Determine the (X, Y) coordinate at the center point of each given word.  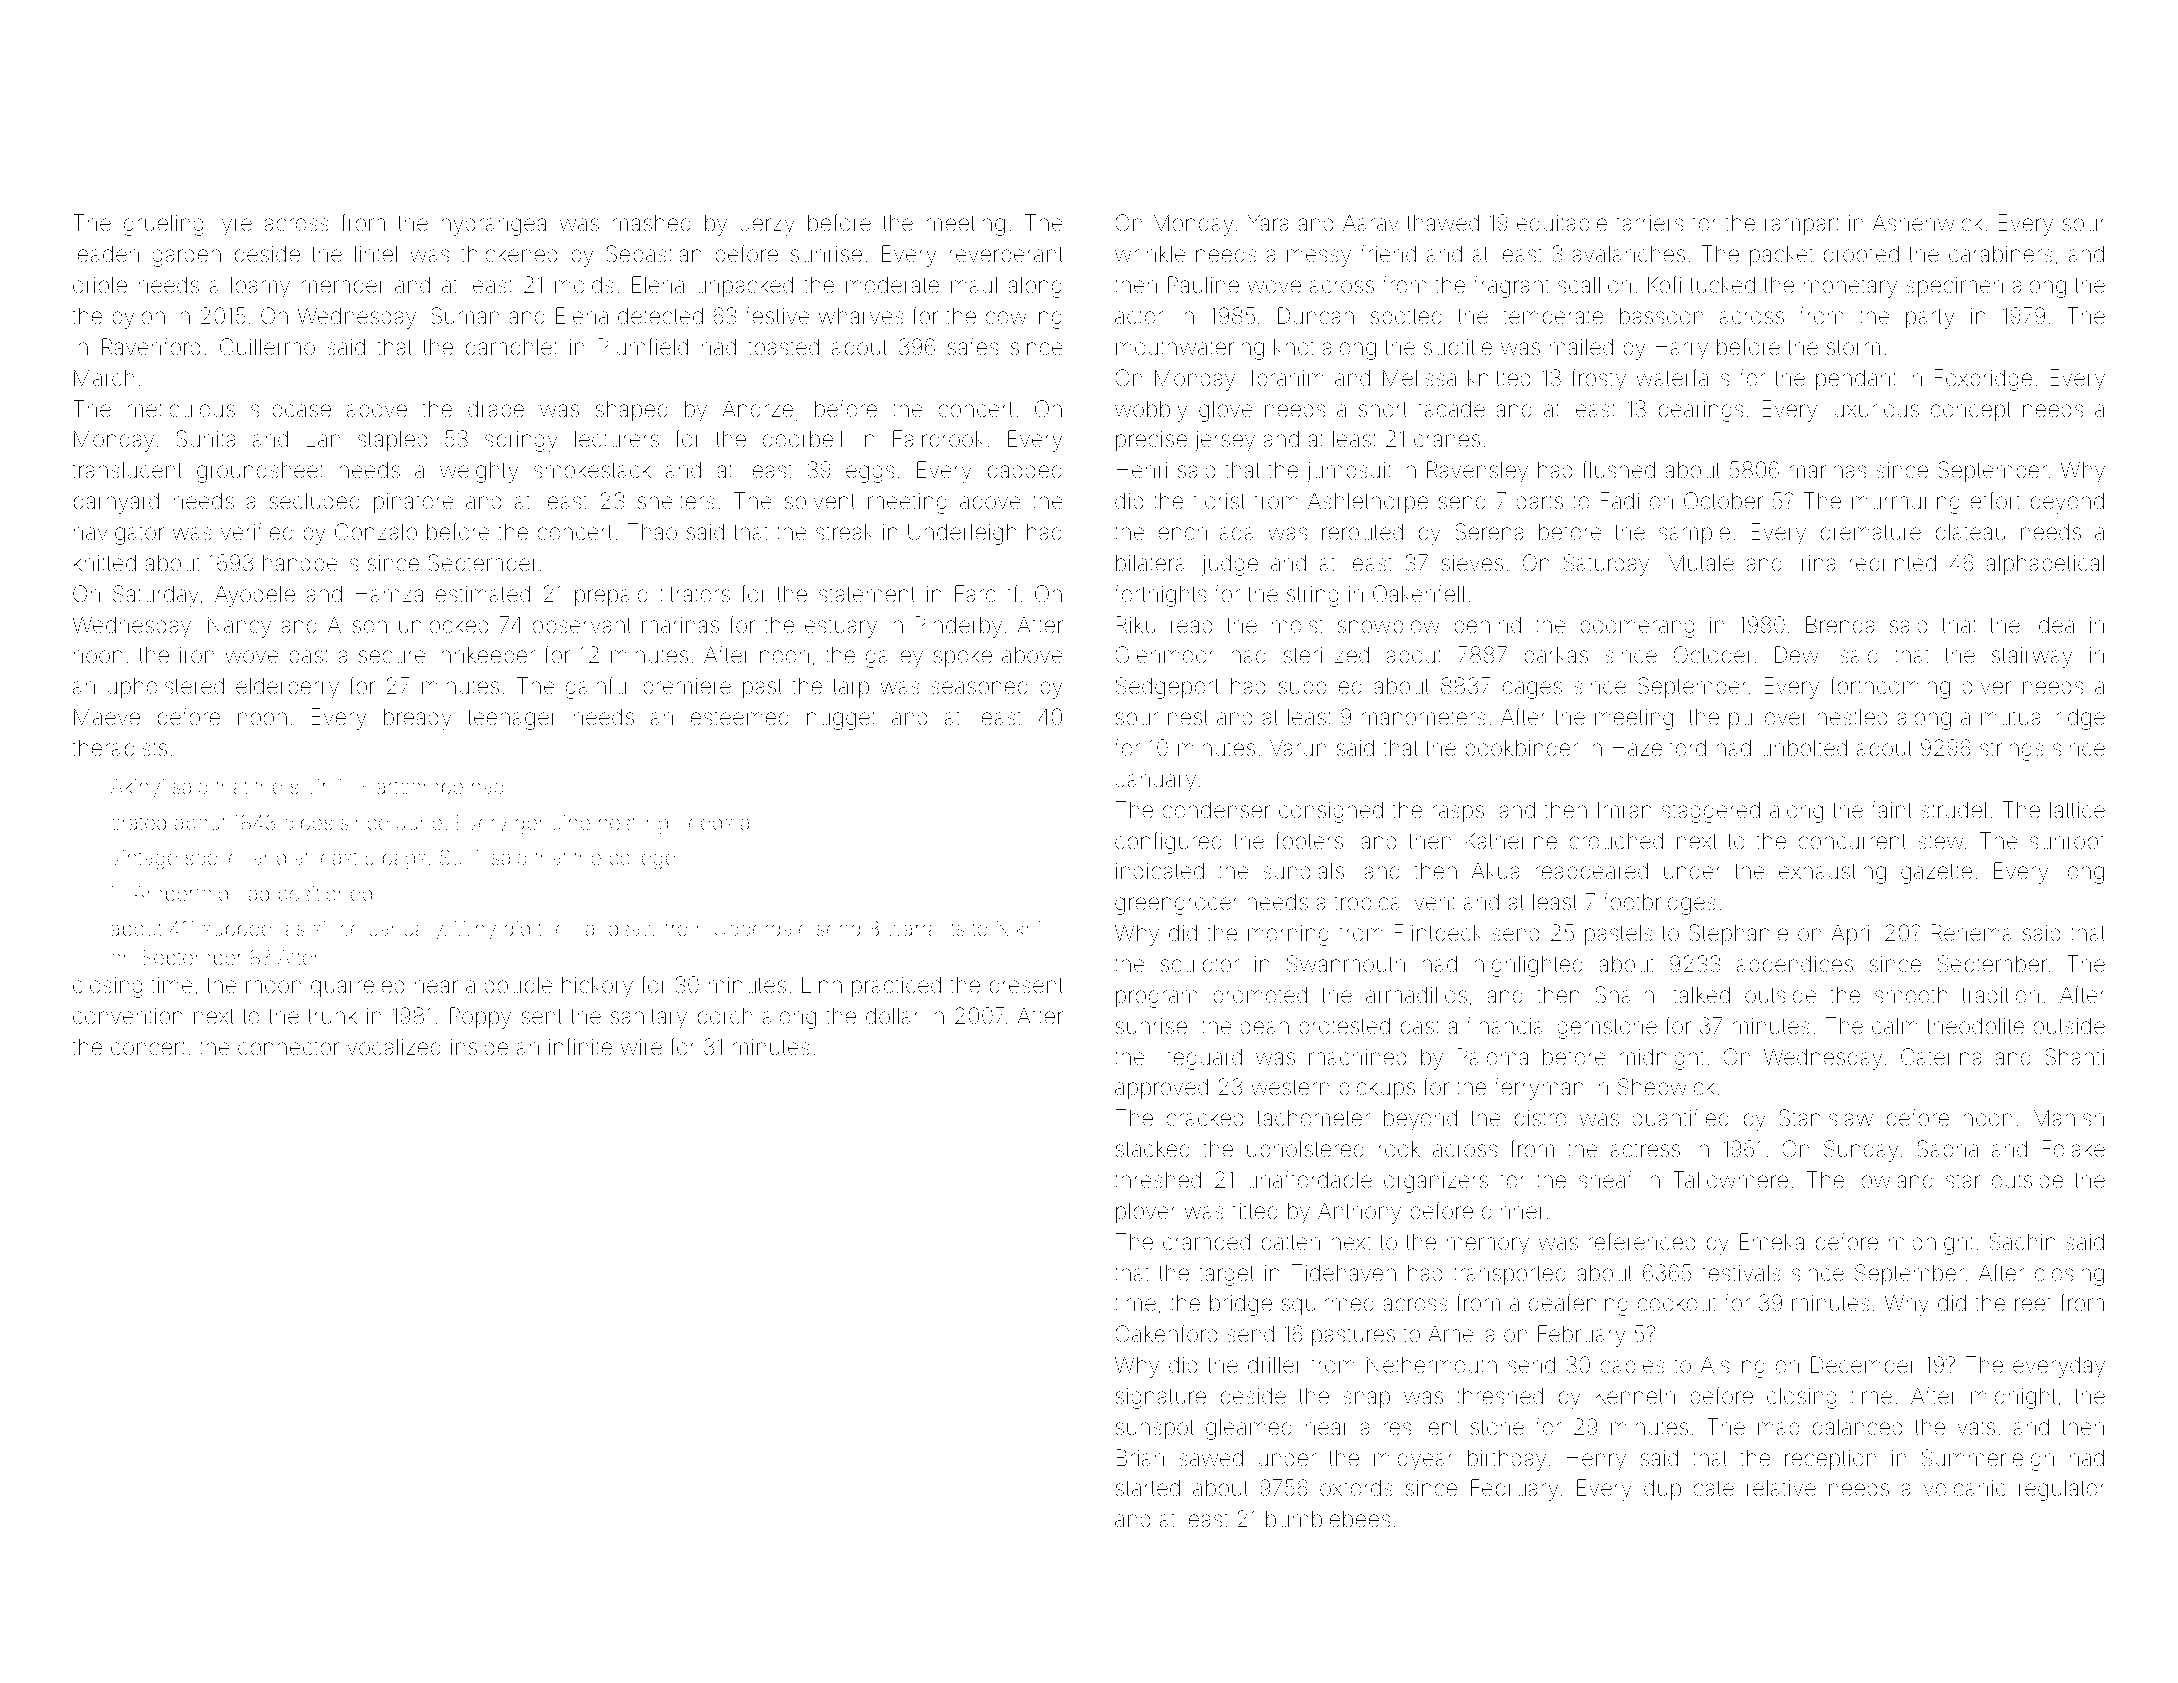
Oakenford (1166, 1334)
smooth (1911, 994)
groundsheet (260, 472)
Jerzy (767, 225)
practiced (896, 987)
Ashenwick (1928, 222)
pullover (1768, 719)
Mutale (1701, 563)
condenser (1216, 809)
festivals (1741, 1273)
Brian (1140, 1458)
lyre (235, 225)
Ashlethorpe (1368, 503)
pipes (308, 824)
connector (288, 1048)
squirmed (1327, 1305)
